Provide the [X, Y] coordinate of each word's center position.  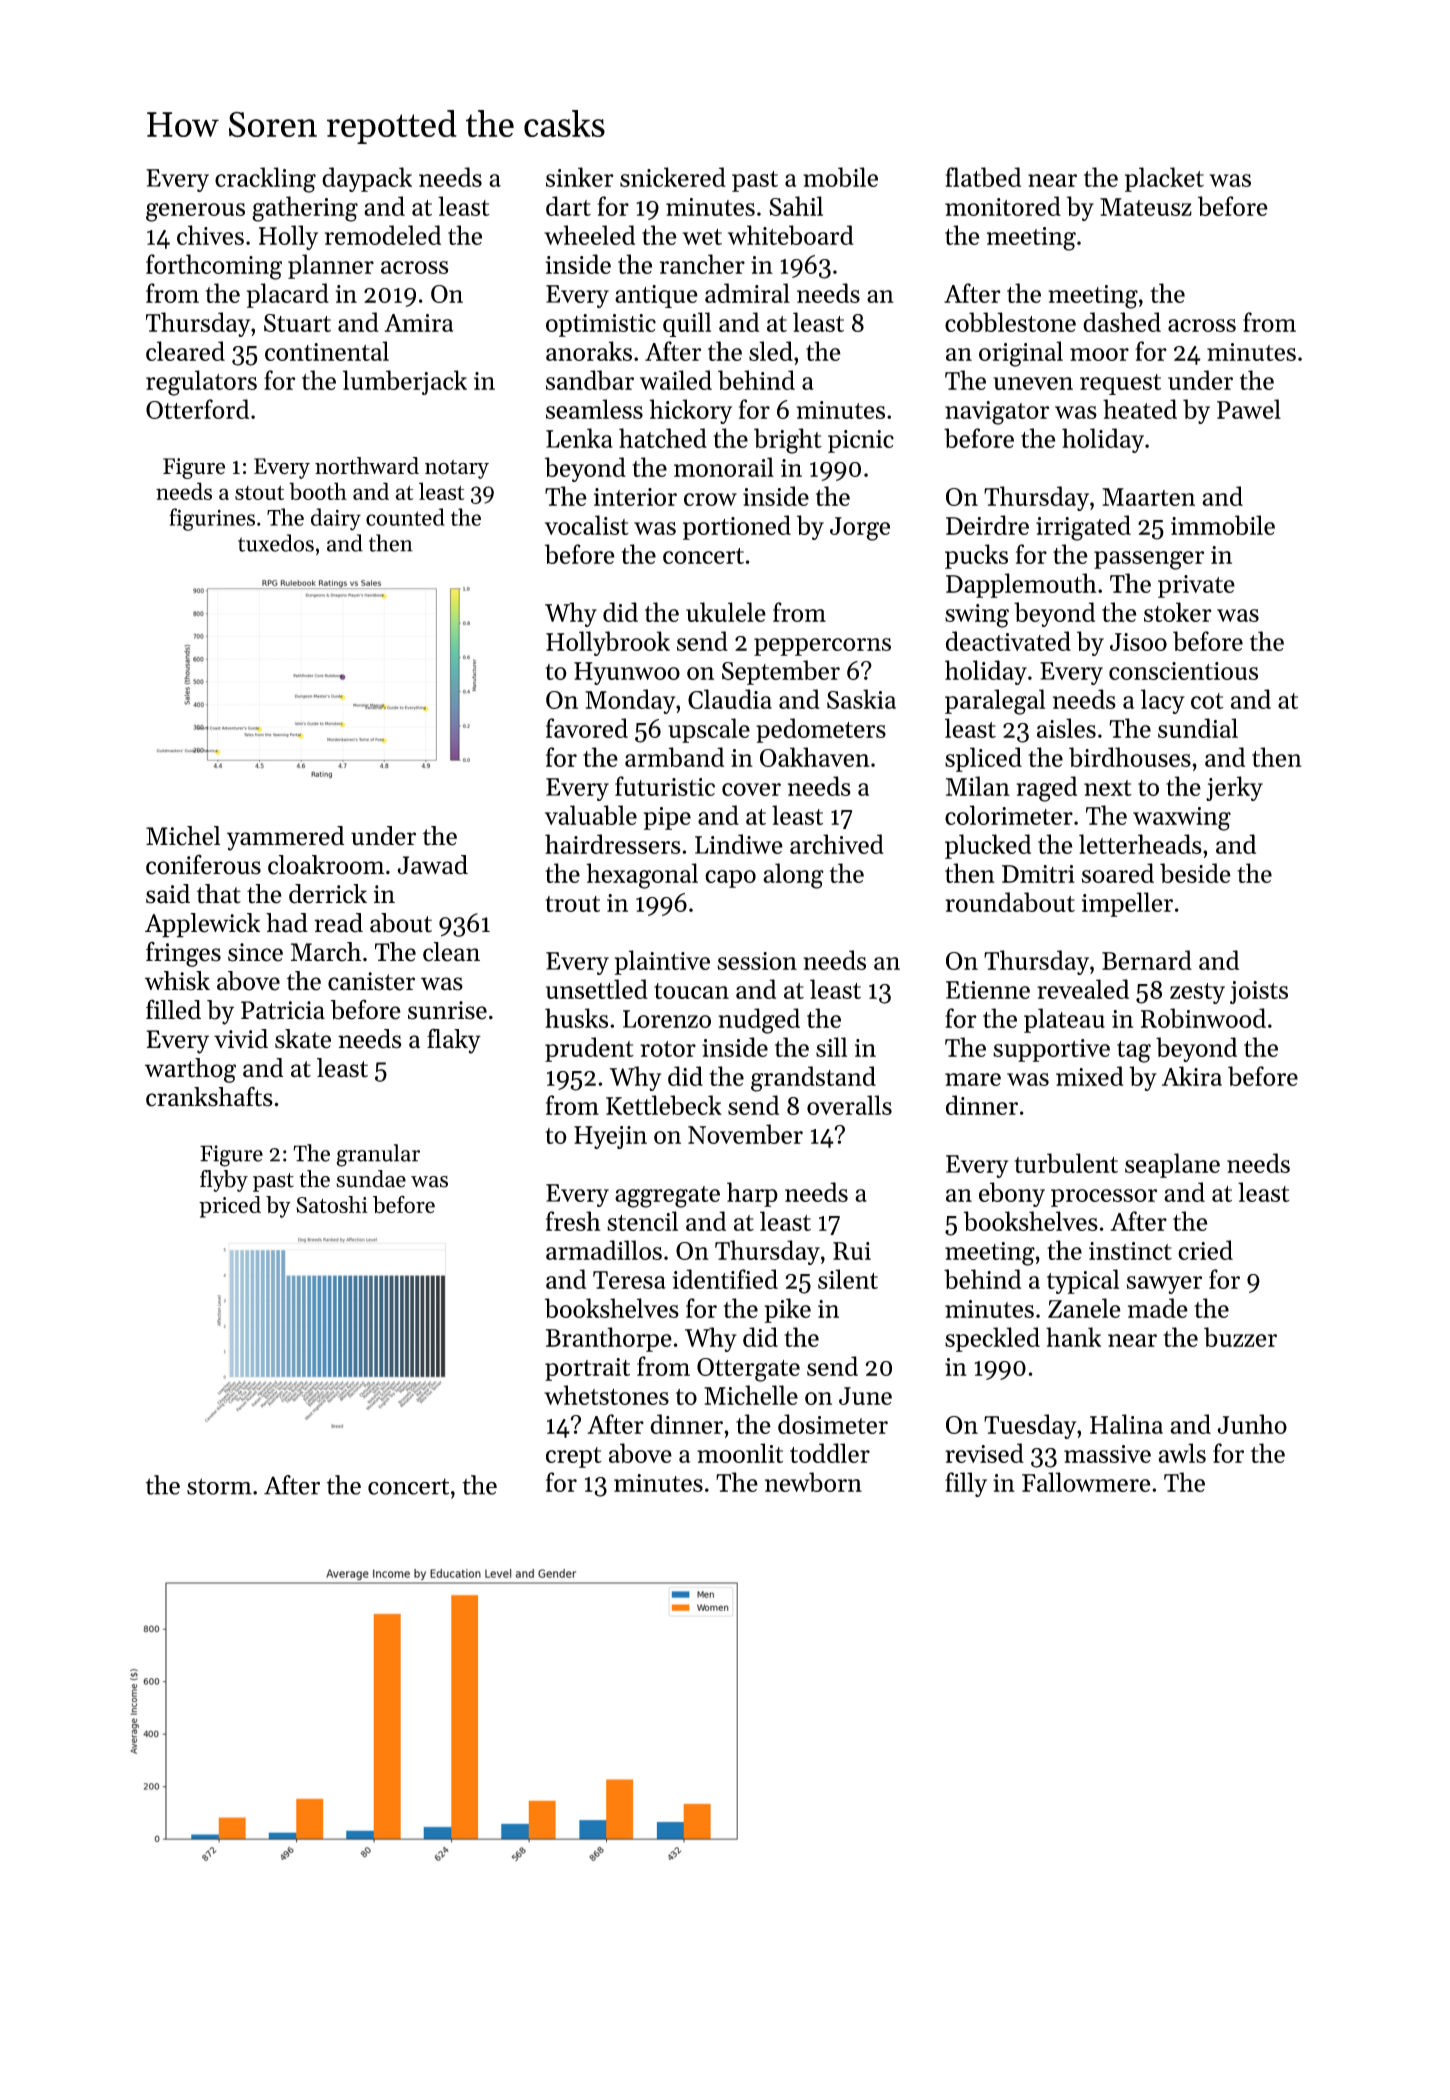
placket [1164, 179]
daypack [367, 179]
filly [966, 1484]
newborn [813, 1482]
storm [219, 1486]
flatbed [983, 177]
